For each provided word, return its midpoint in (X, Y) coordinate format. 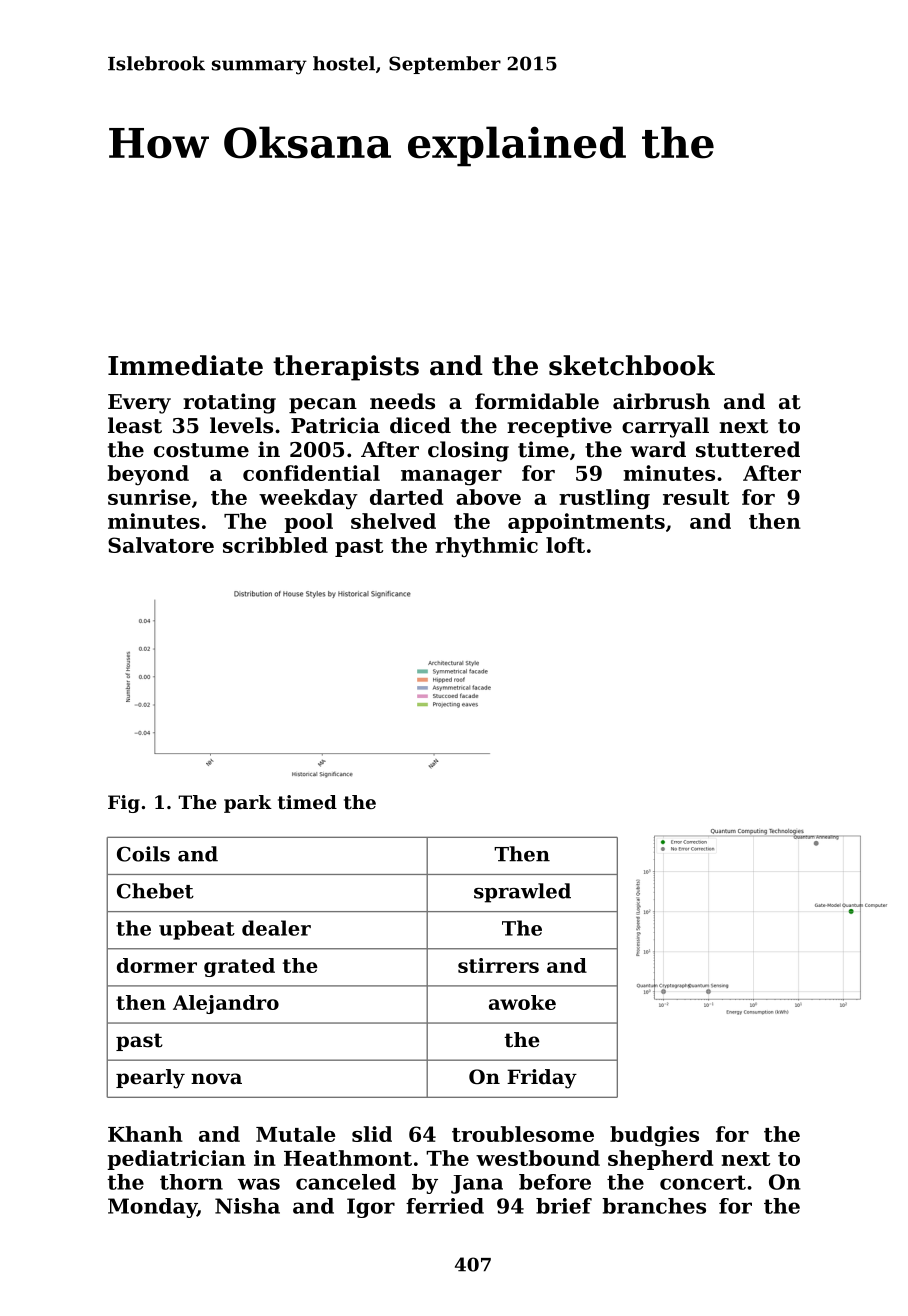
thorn (191, 1182)
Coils (143, 854)
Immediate (185, 365)
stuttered (748, 449)
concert (703, 1182)
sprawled (522, 893)
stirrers (498, 965)
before (555, 1182)
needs (402, 401)
